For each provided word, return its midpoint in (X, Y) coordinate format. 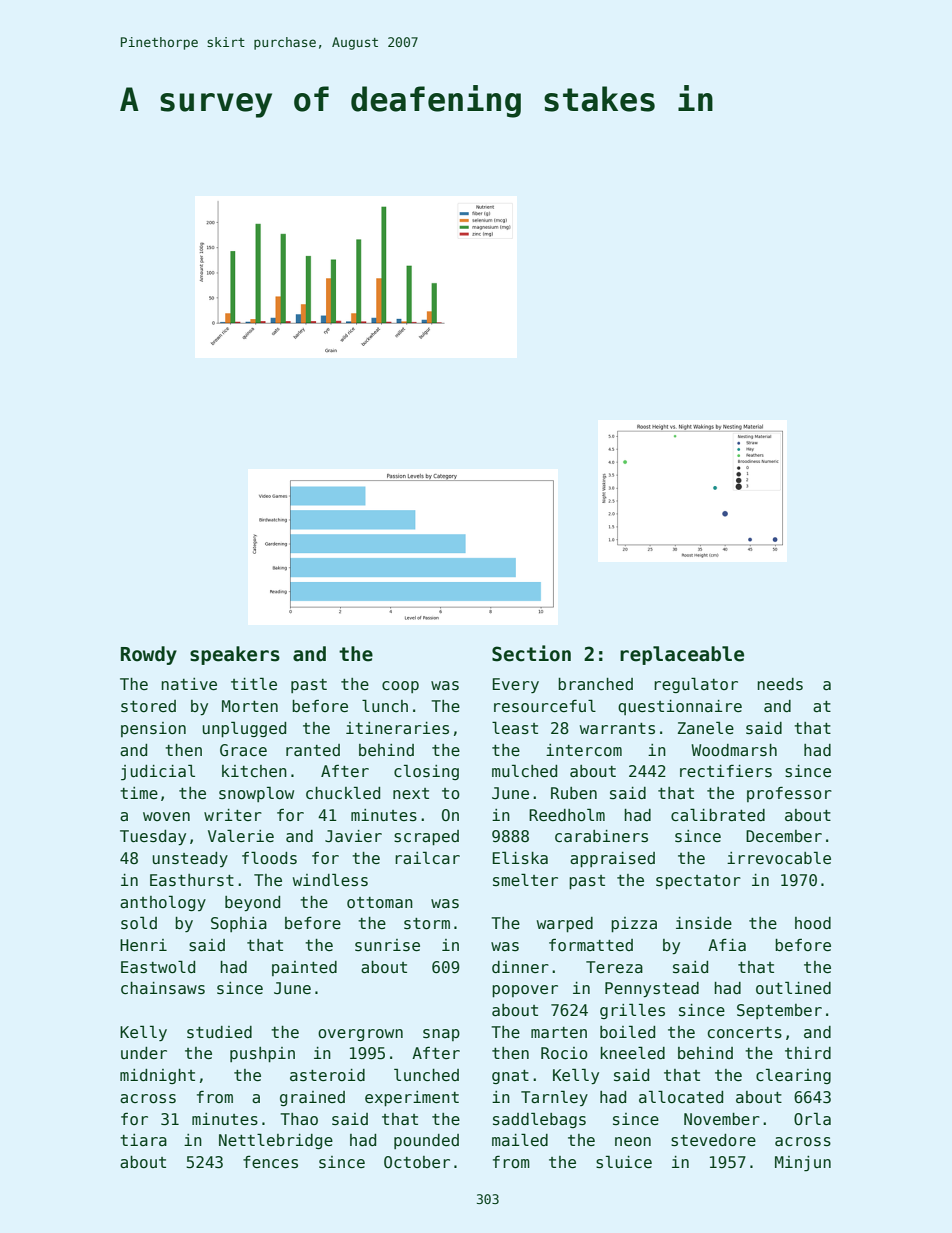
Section (531, 653)
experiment (412, 1098)
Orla (812, 1118)
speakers (235, 655)
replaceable (682, 655)
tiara (143, 1140)
